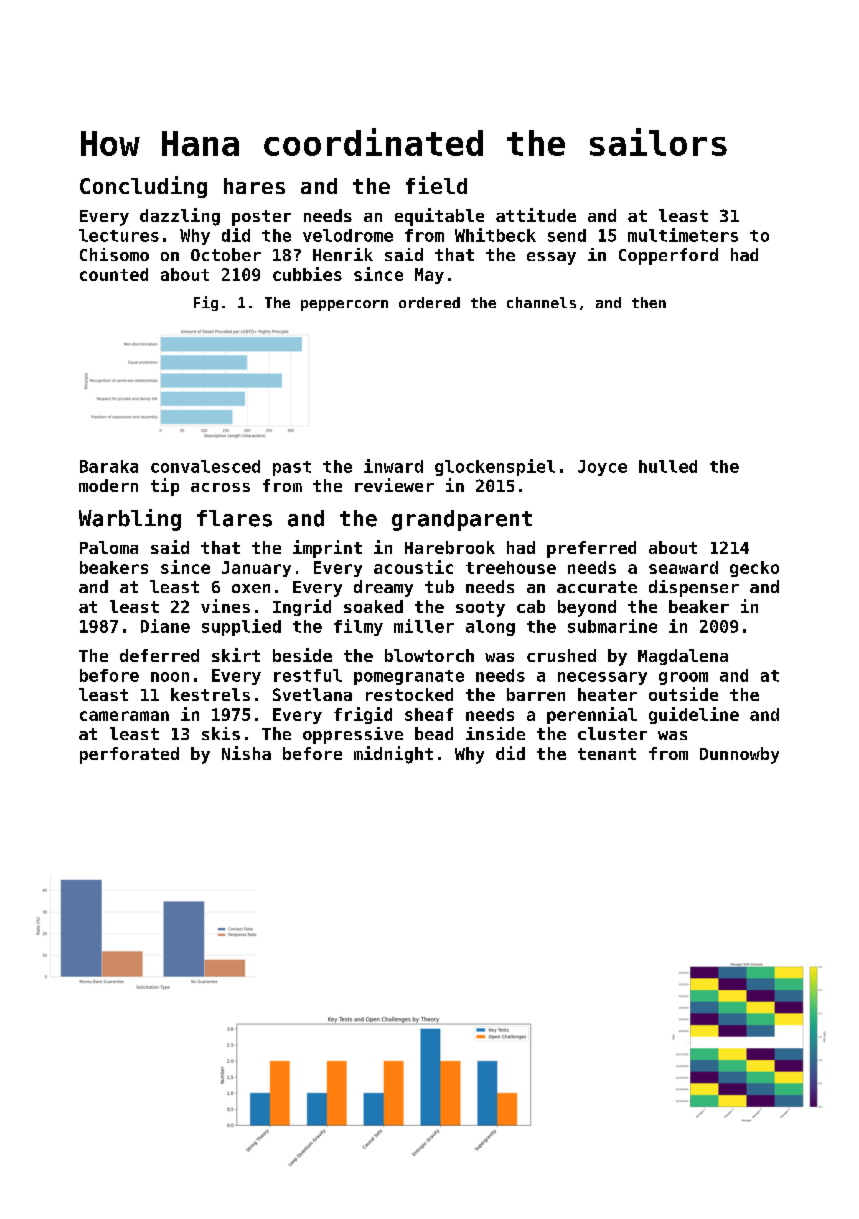 The image size is (859, 1219). I want to click on attitude, so click(536, 215).
